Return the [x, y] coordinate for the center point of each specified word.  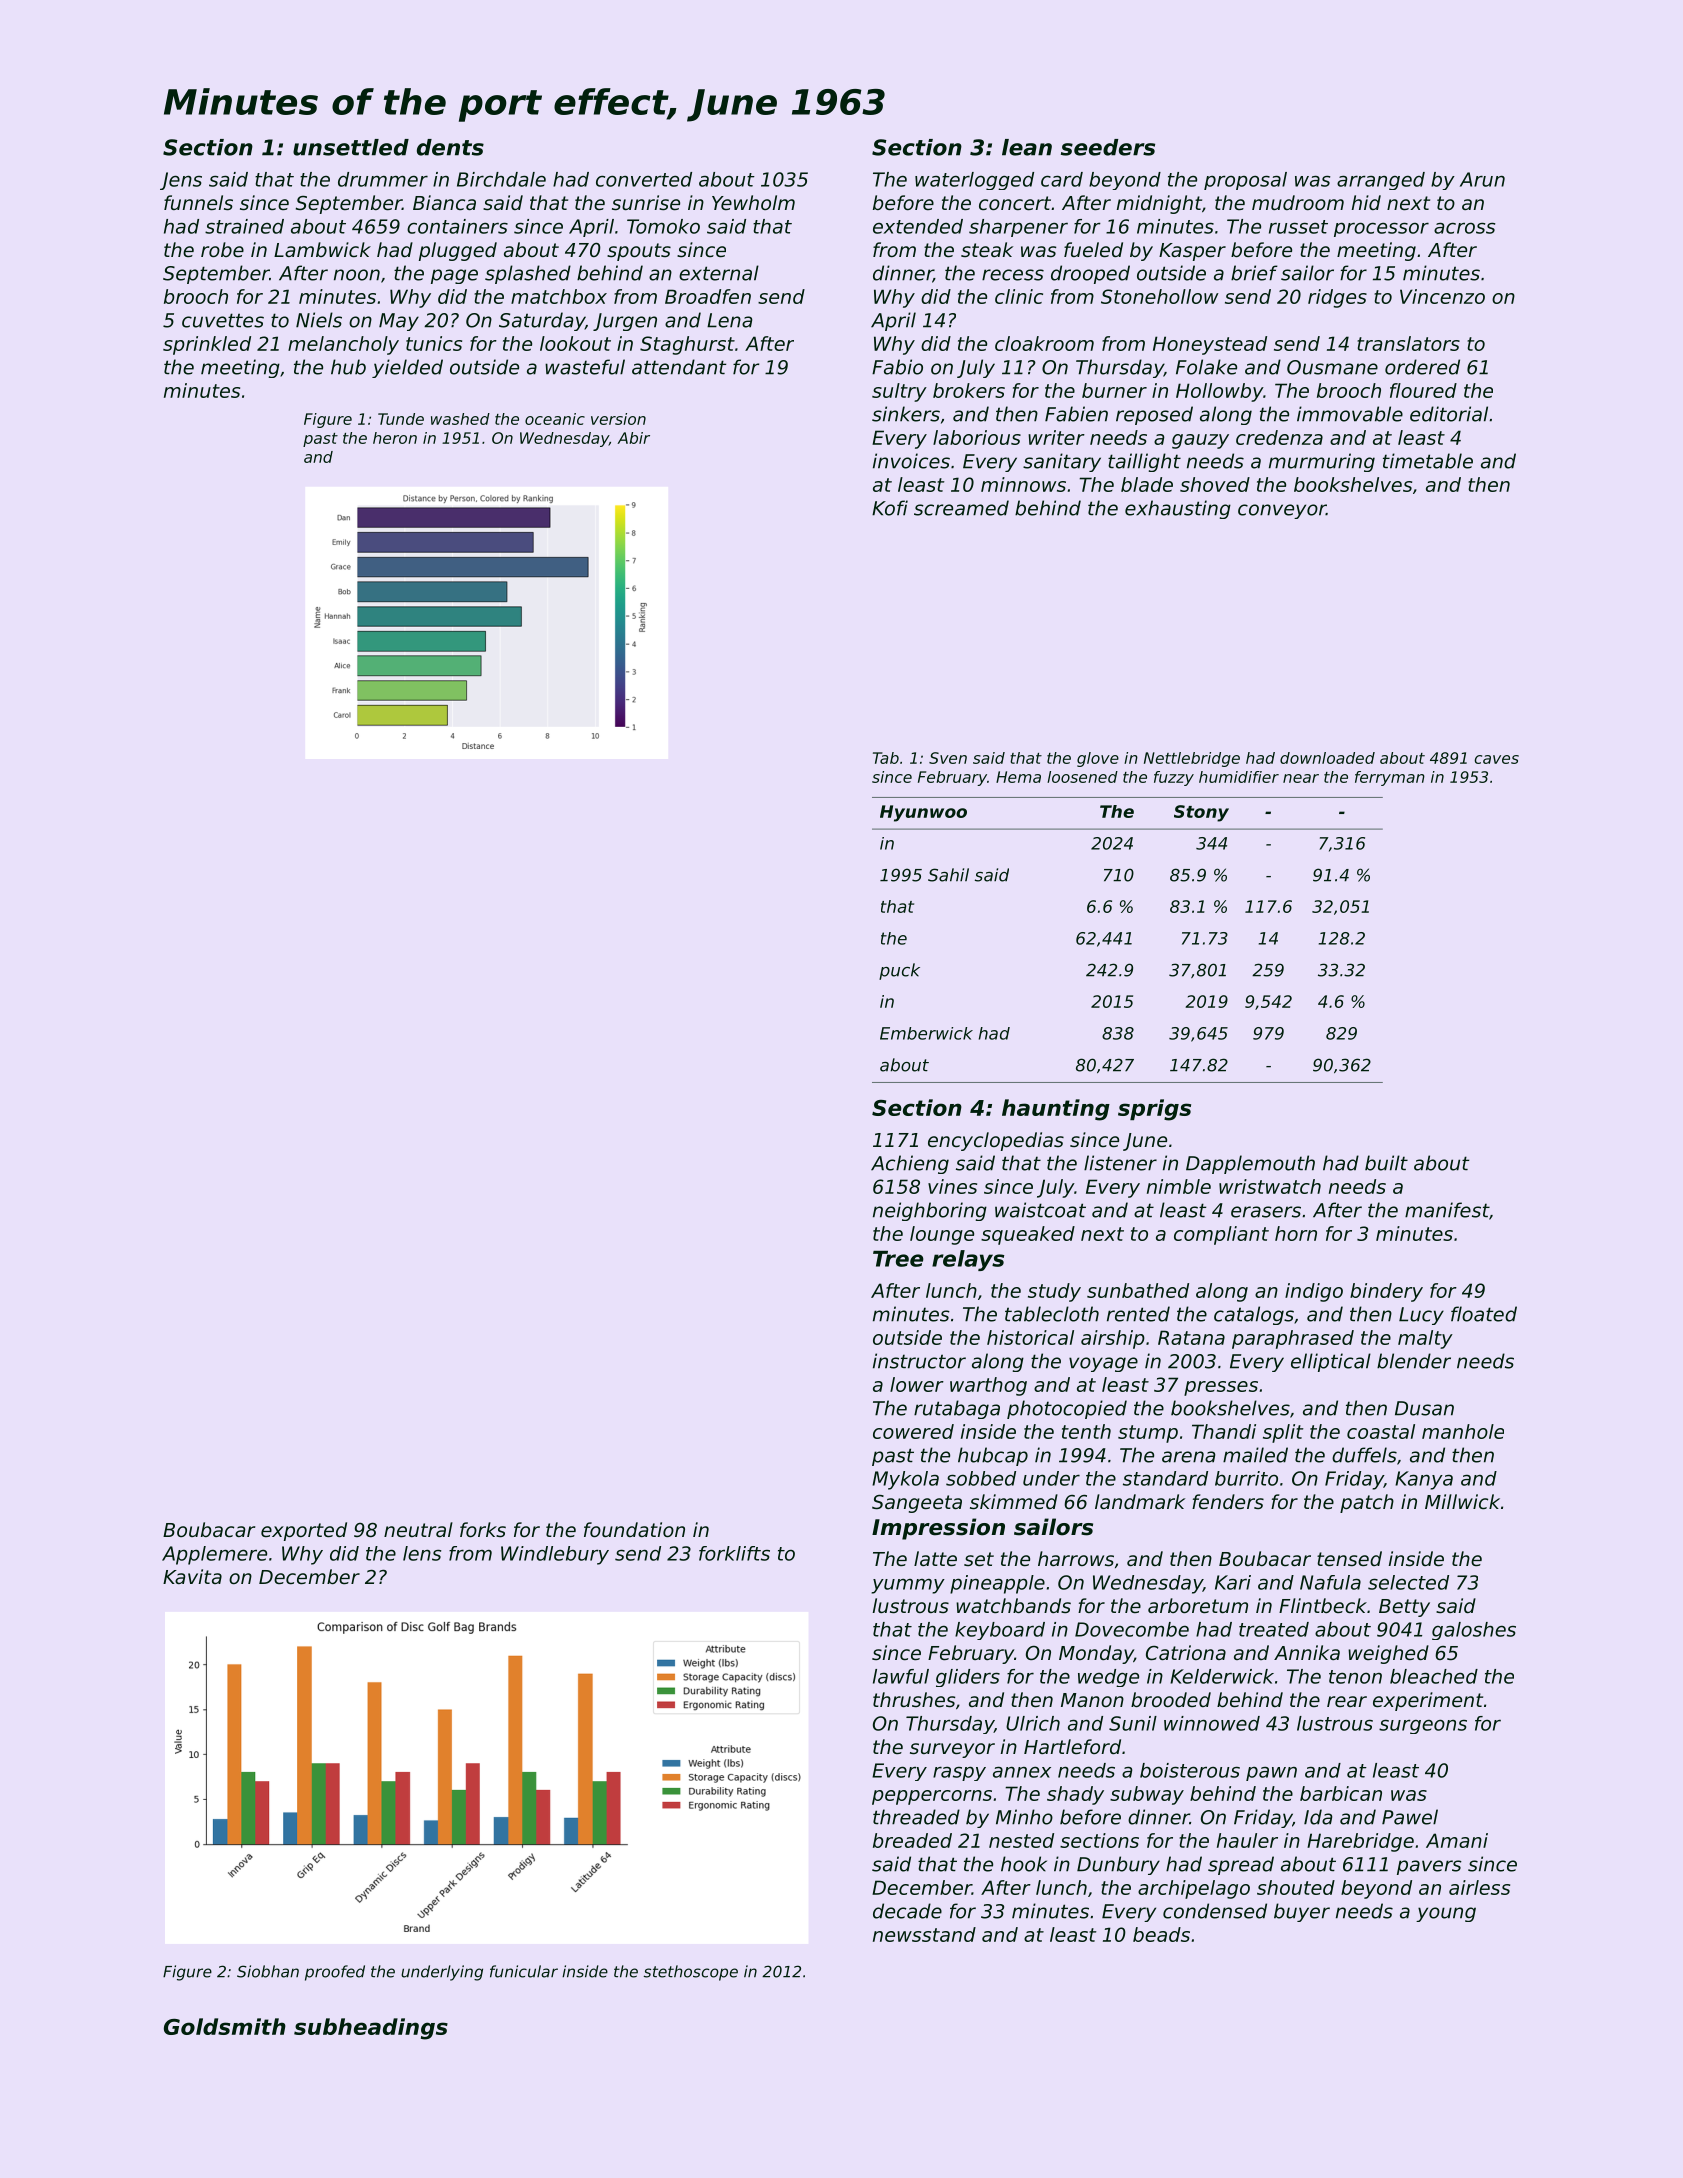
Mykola [905, 1480]
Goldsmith [225, 2026]
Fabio [897, 367]
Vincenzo [1442, 296]
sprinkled [207, 345]
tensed [1349, 1558]
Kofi [890, 508]
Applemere [214, 1555]
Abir [633, 438]
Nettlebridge [1192, 759]
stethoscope [691, 1973]
